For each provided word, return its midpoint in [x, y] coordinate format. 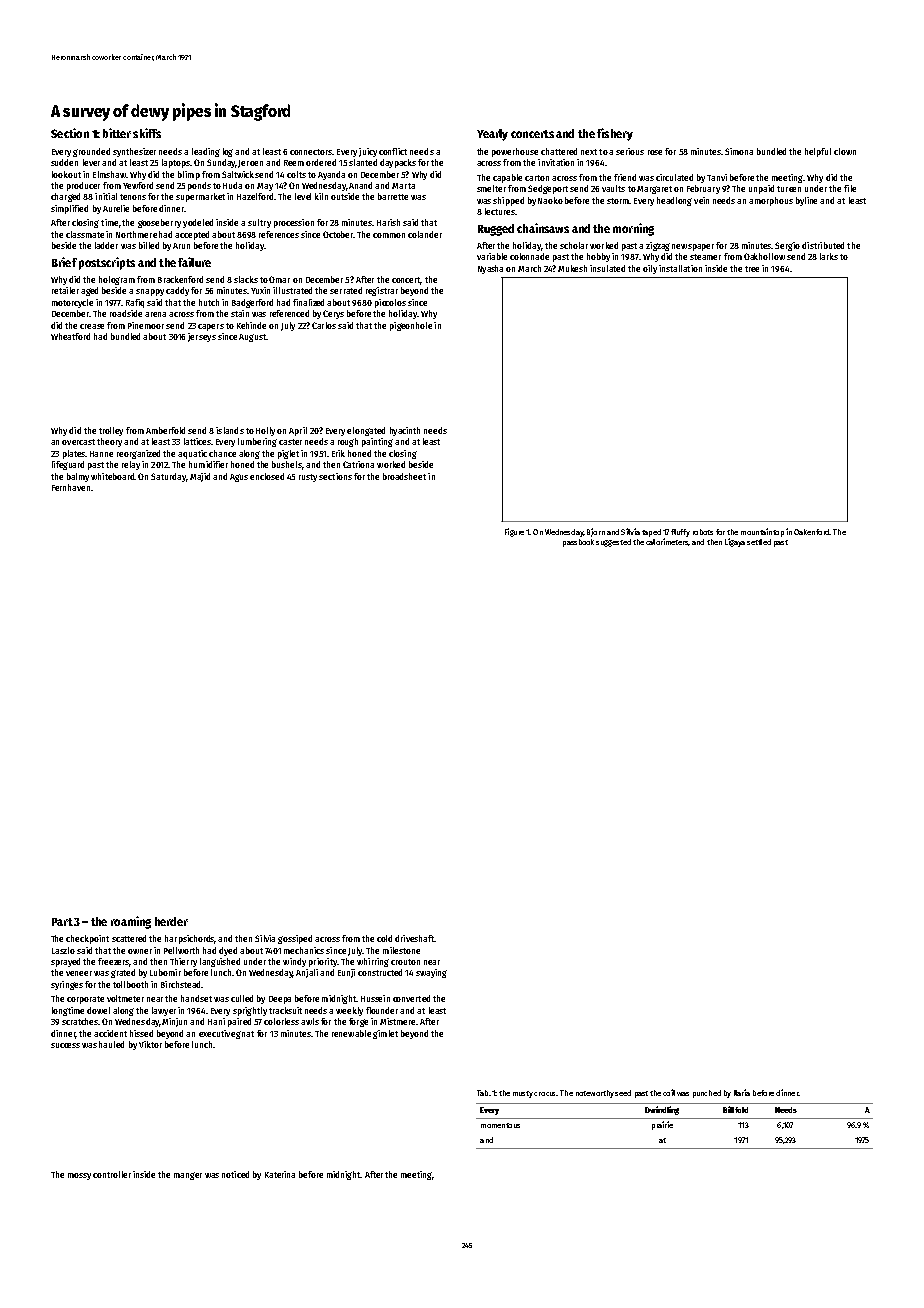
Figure [514, 532]
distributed [823, 245]
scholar [574, 245]
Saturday [168, 477]
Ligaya [735, 542]
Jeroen [250, 164]
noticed [235, 1174]
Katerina [280, 1174]
